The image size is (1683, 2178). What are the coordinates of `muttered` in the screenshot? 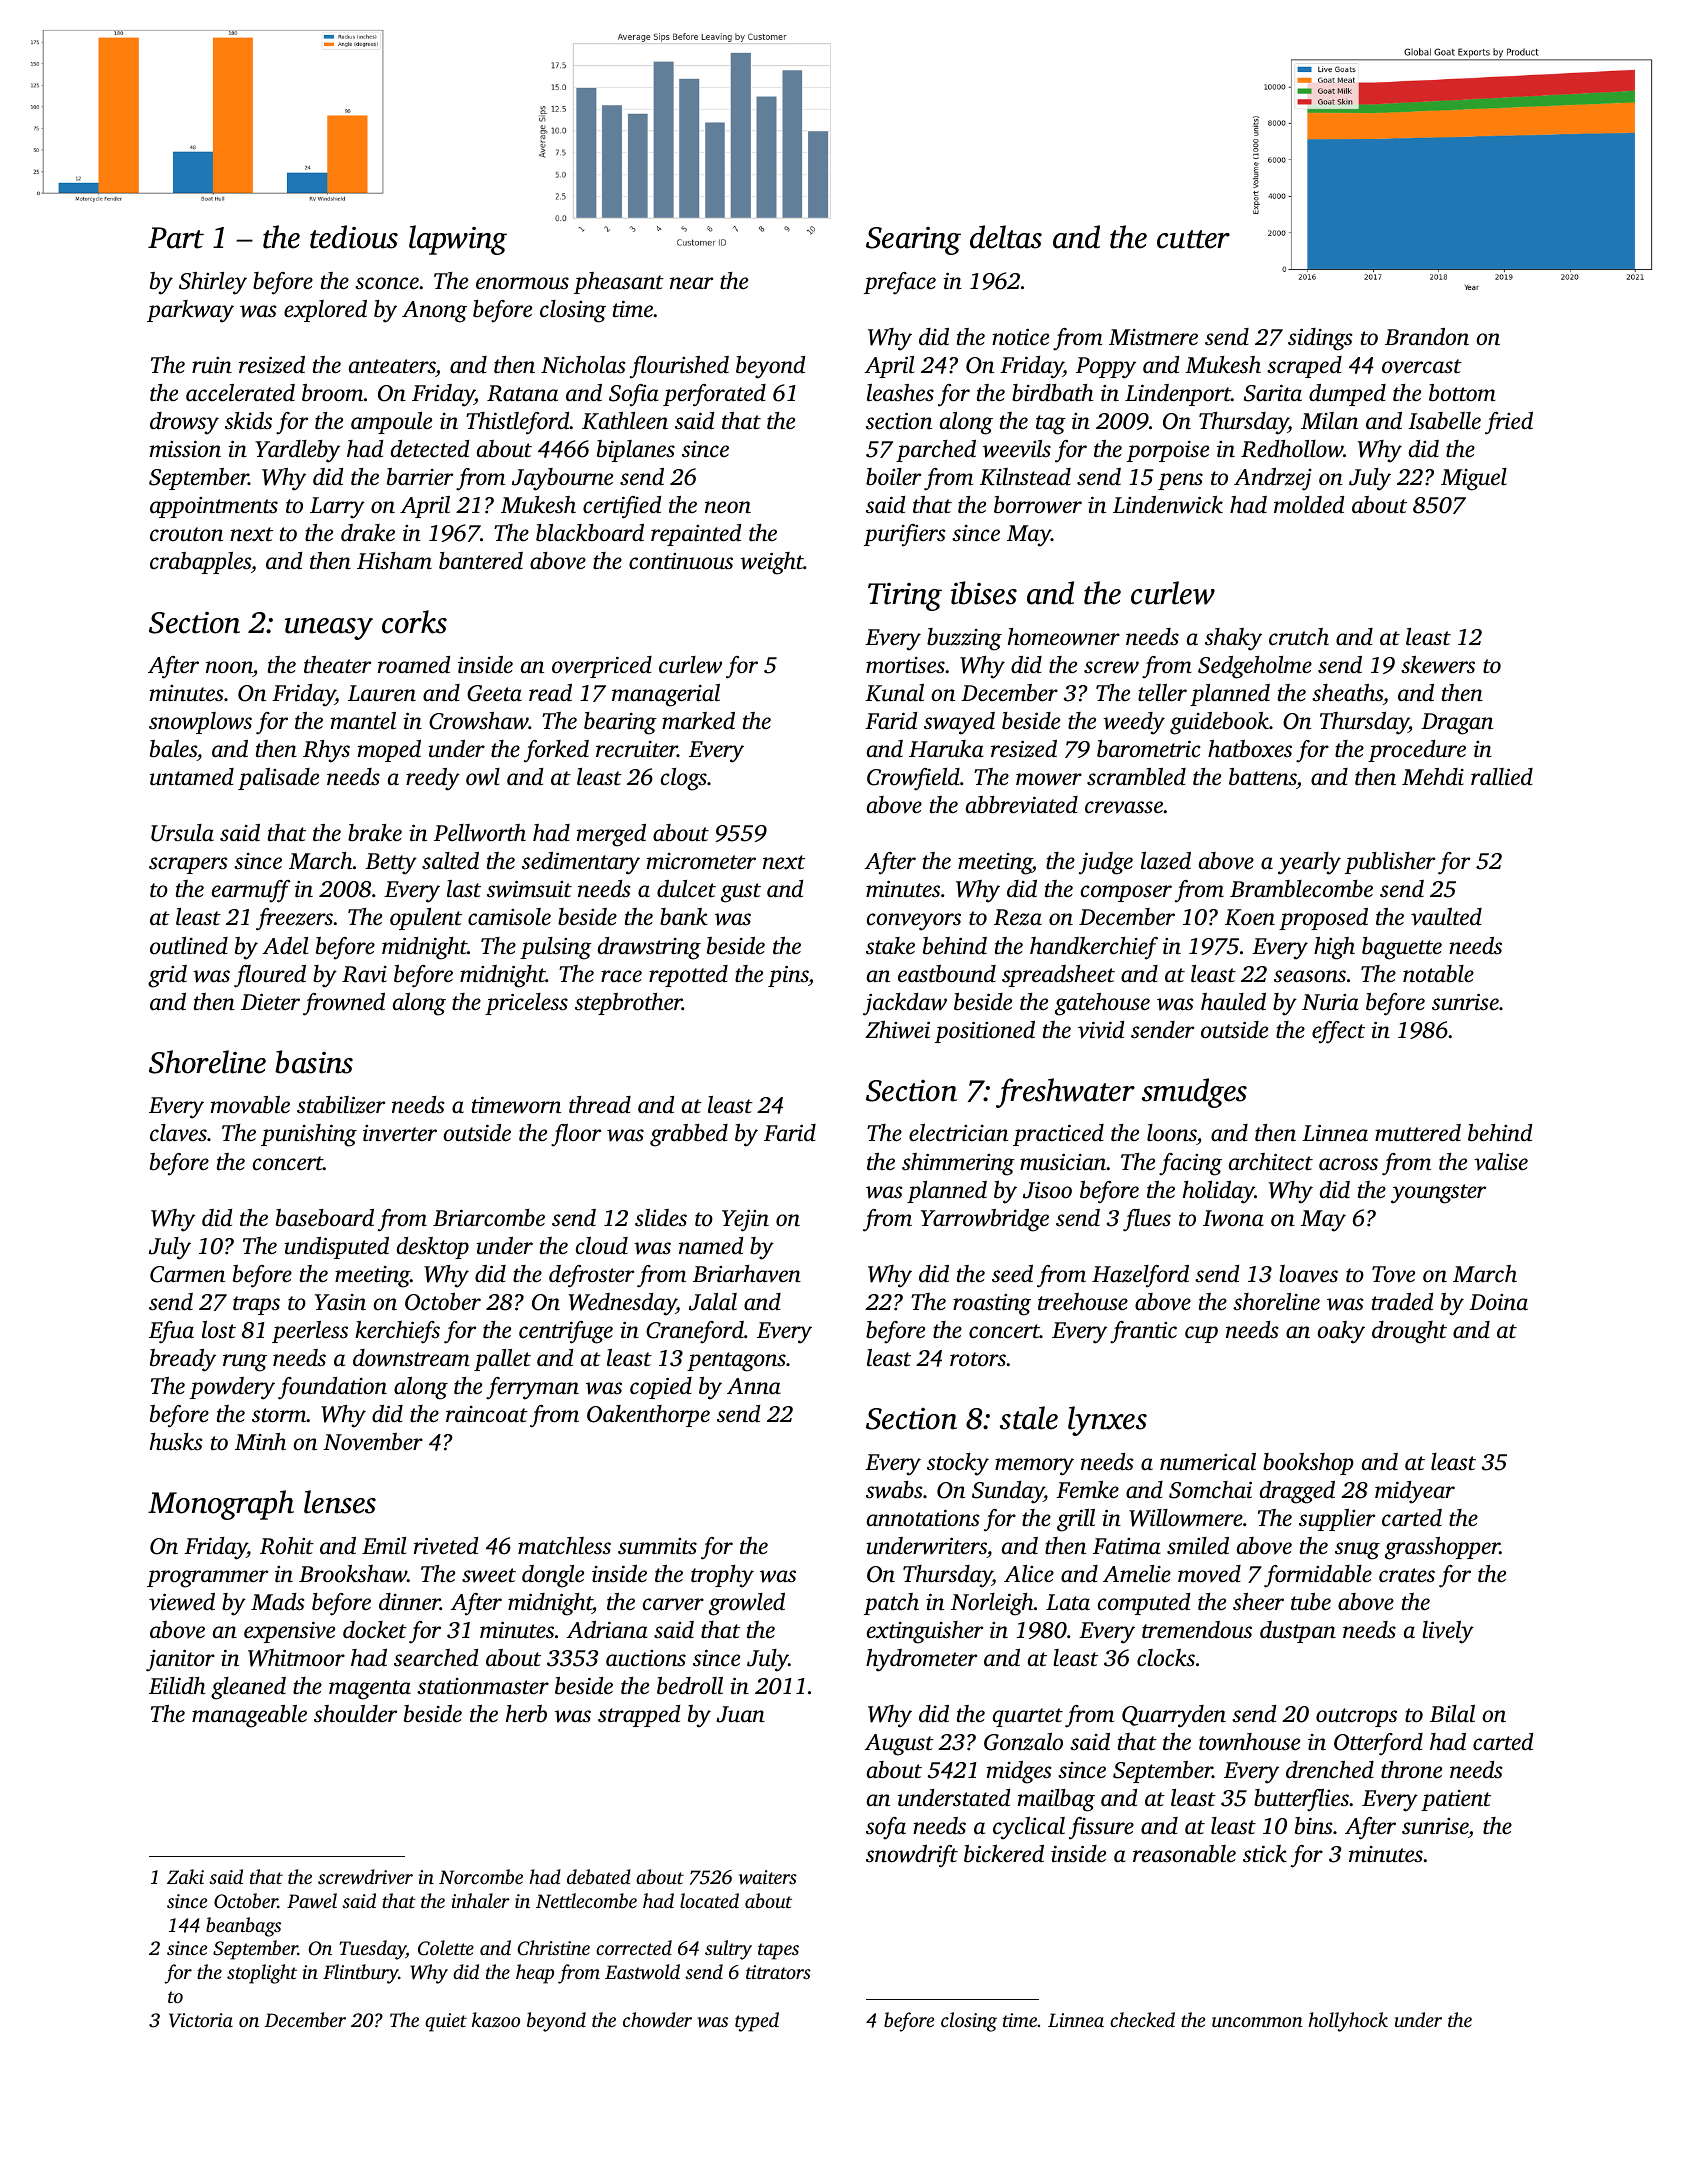 It's located at (1418, 1132).
